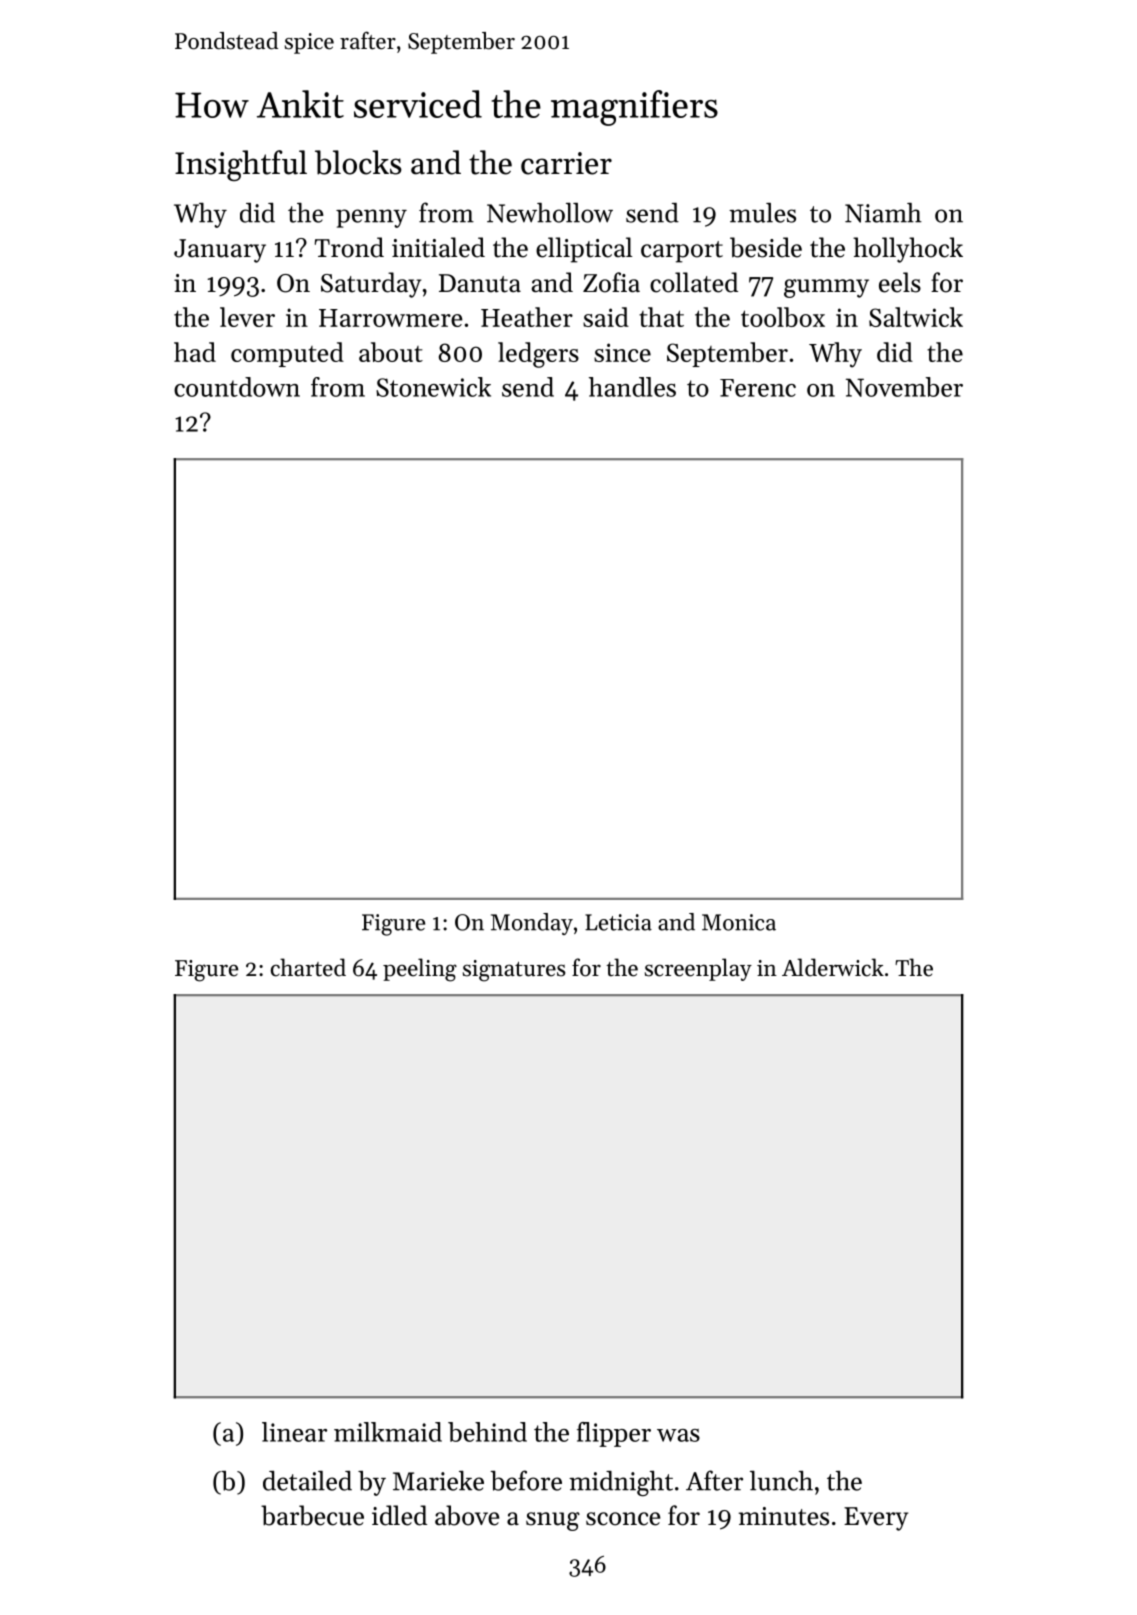  I want to click on signatures, so click(514, 971).
